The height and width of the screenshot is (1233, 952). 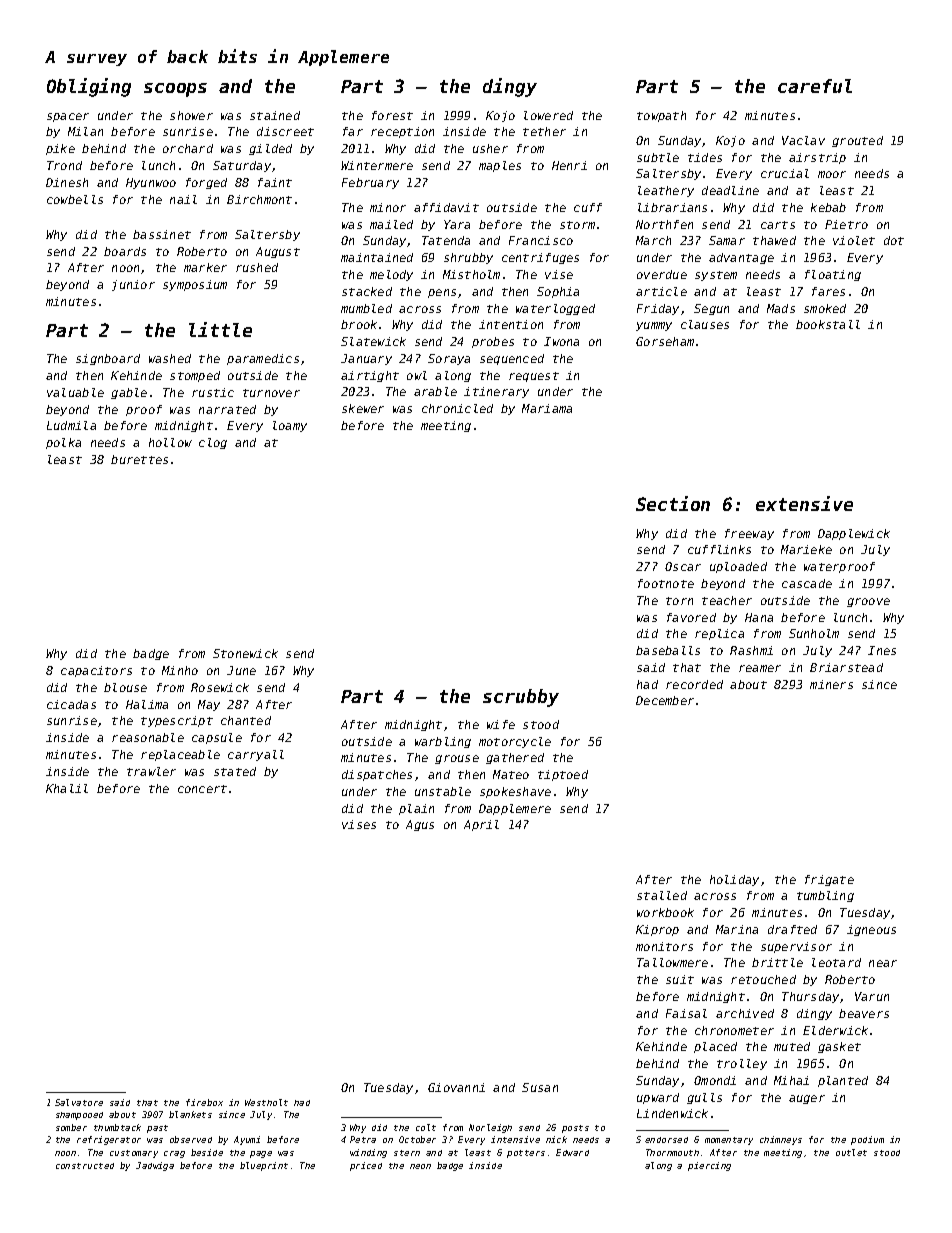 What do you see at coordinates (96, 671) in the screenshot?
I see `capacitors` at bounding box center [96, 671].
